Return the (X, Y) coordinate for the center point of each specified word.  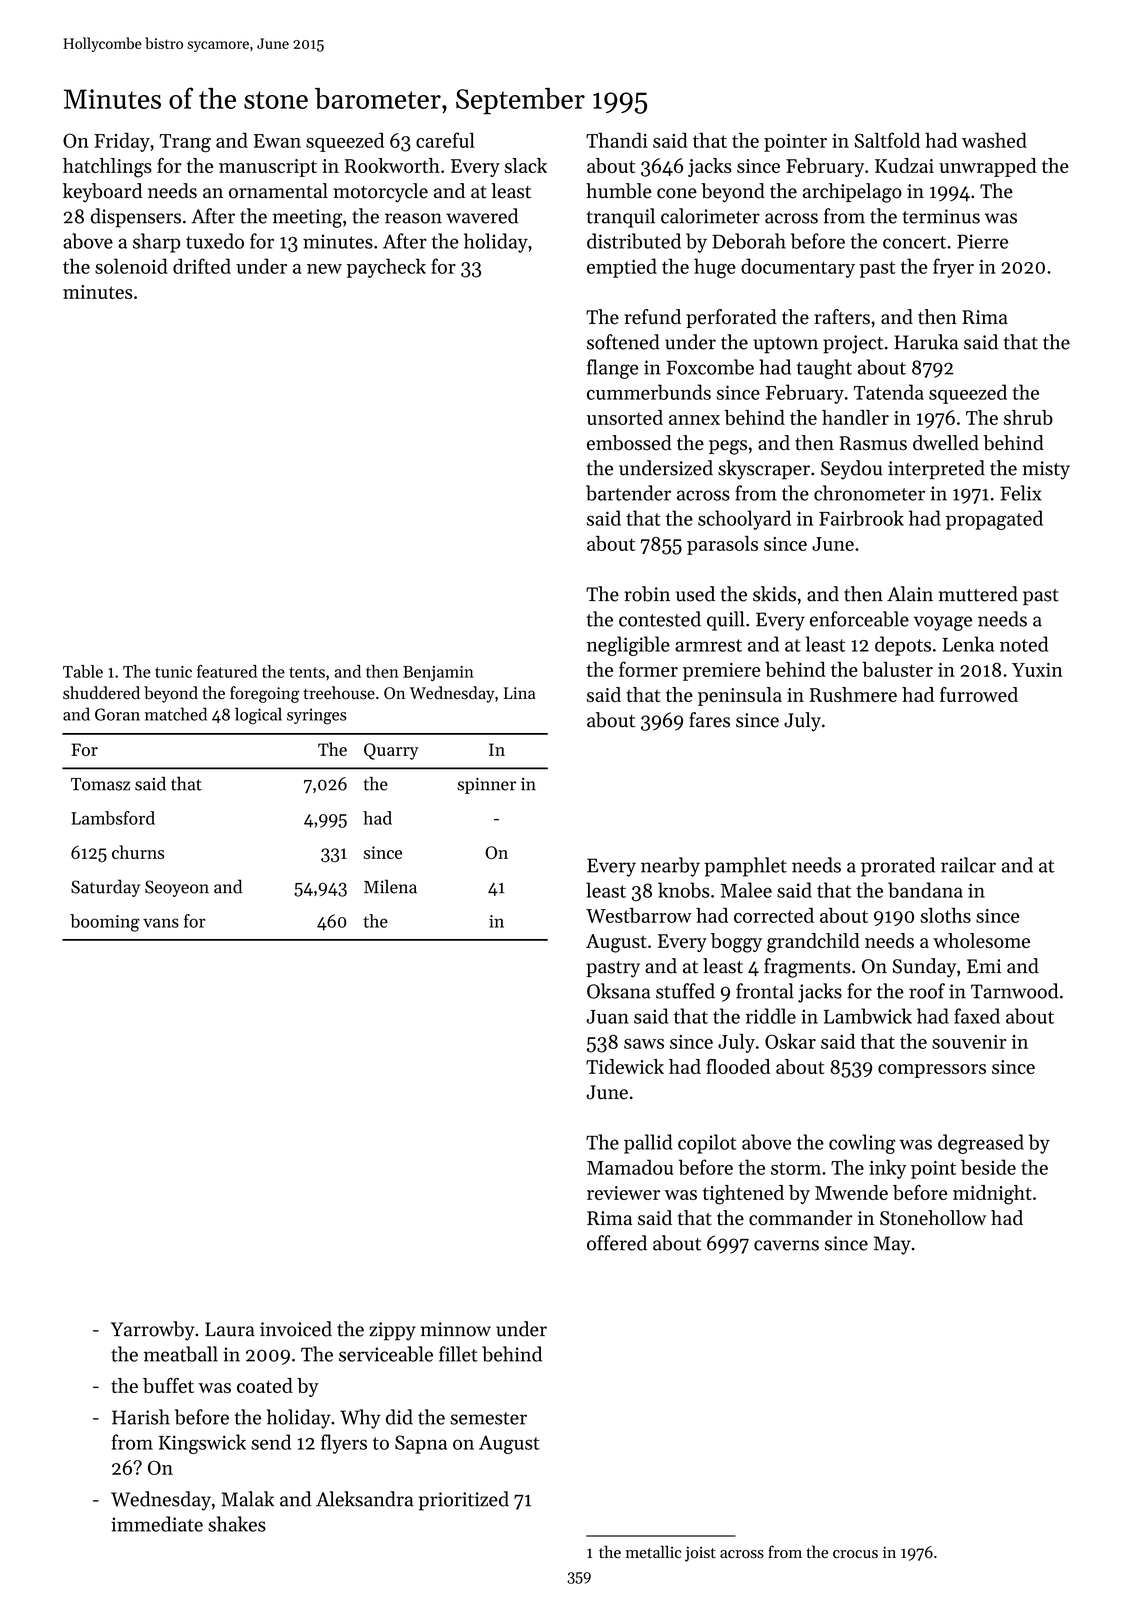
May (892, 1245)
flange (612, 369)
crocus (855, 1554)
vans (161, 923)
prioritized (464, 1501)
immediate (157, 1524)
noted (1024, 644)
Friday (122, 142)
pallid (648, 1144)
